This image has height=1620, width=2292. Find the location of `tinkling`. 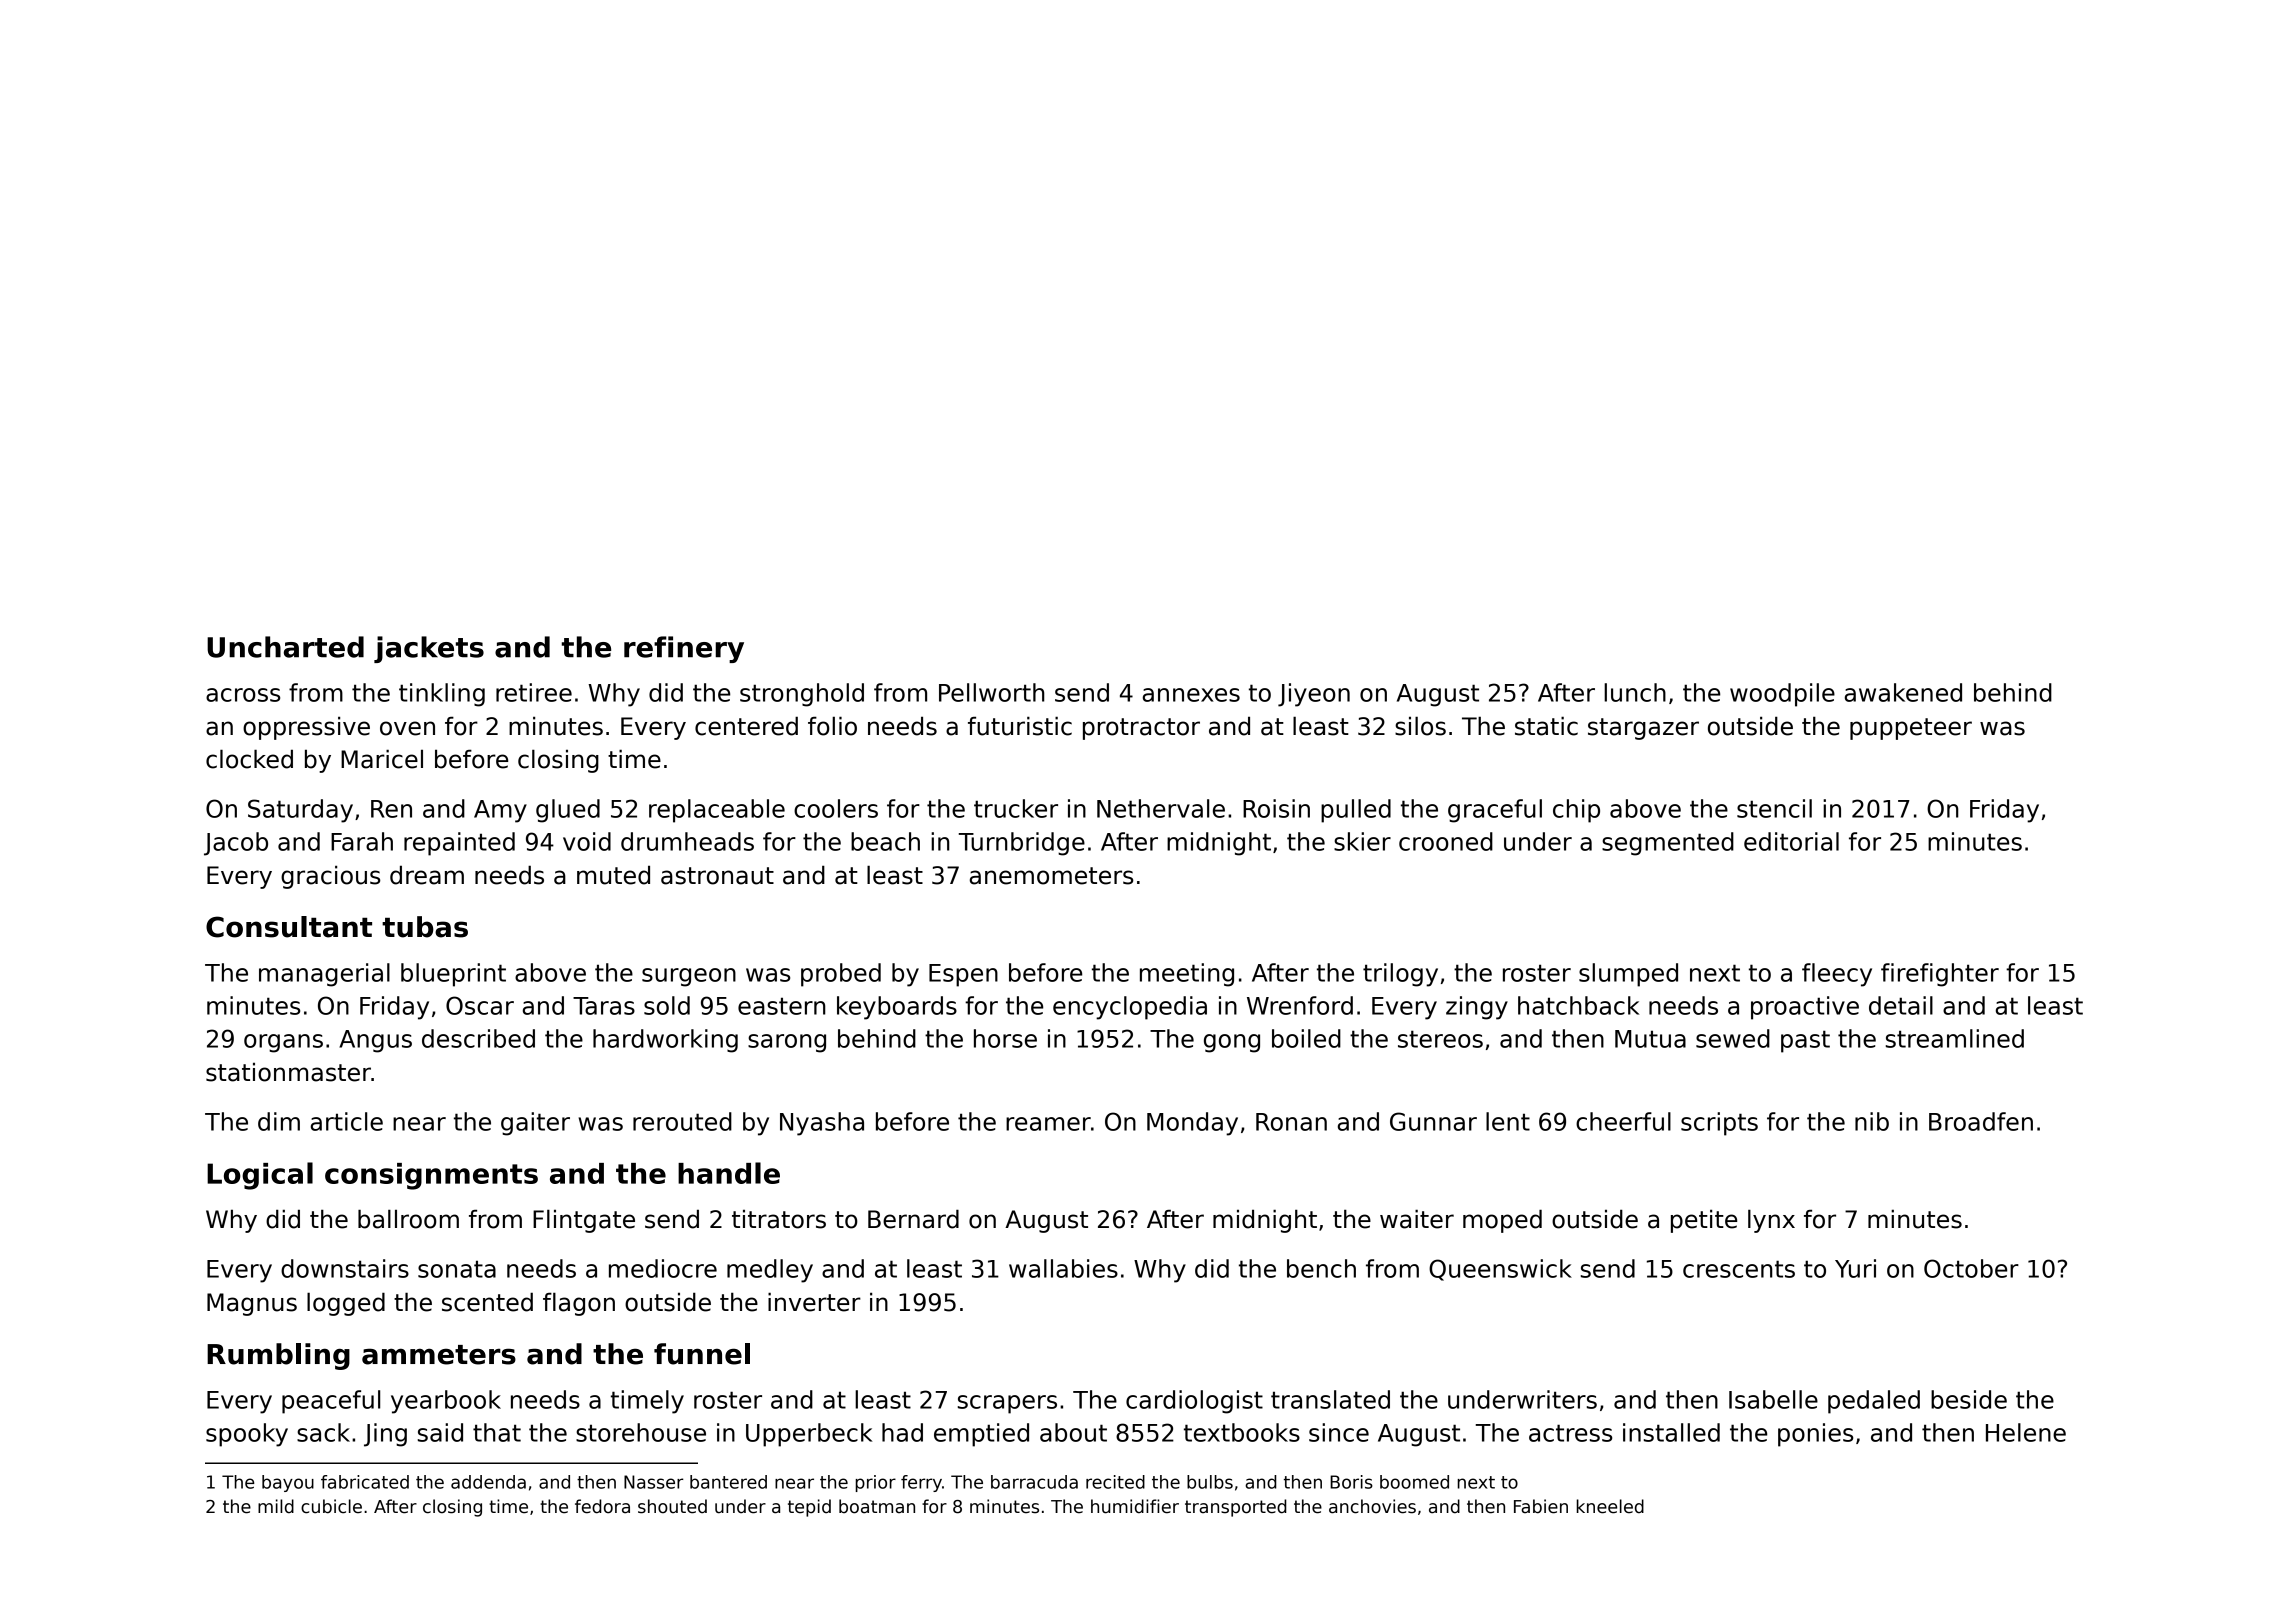

tinkling is located at coordinates (442, 695).
